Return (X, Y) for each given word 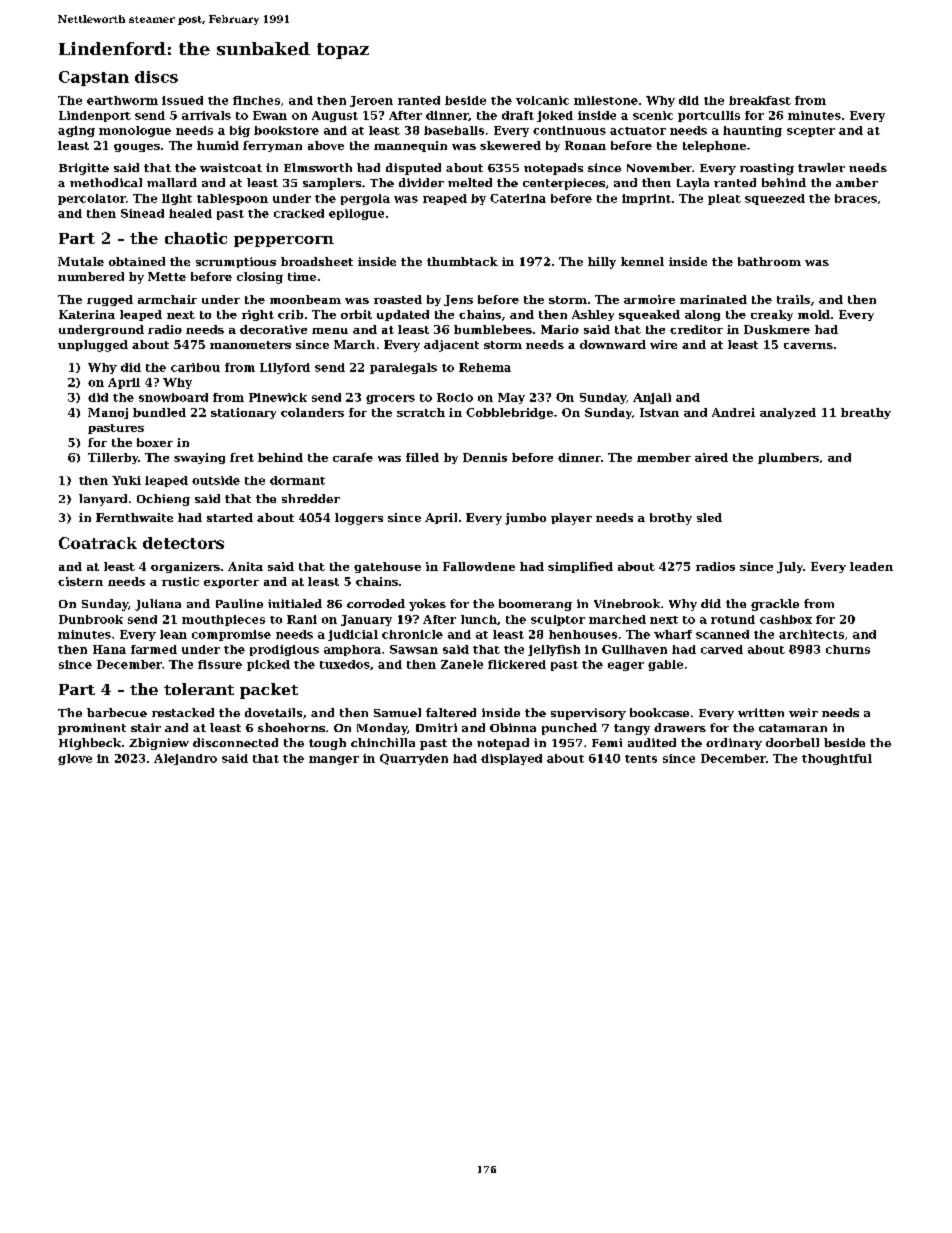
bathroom (769, 261)
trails (793, 299)
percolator (92, 199)
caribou (195, 367)
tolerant (199, 689)
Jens (458, 300)
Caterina (518, 198)
